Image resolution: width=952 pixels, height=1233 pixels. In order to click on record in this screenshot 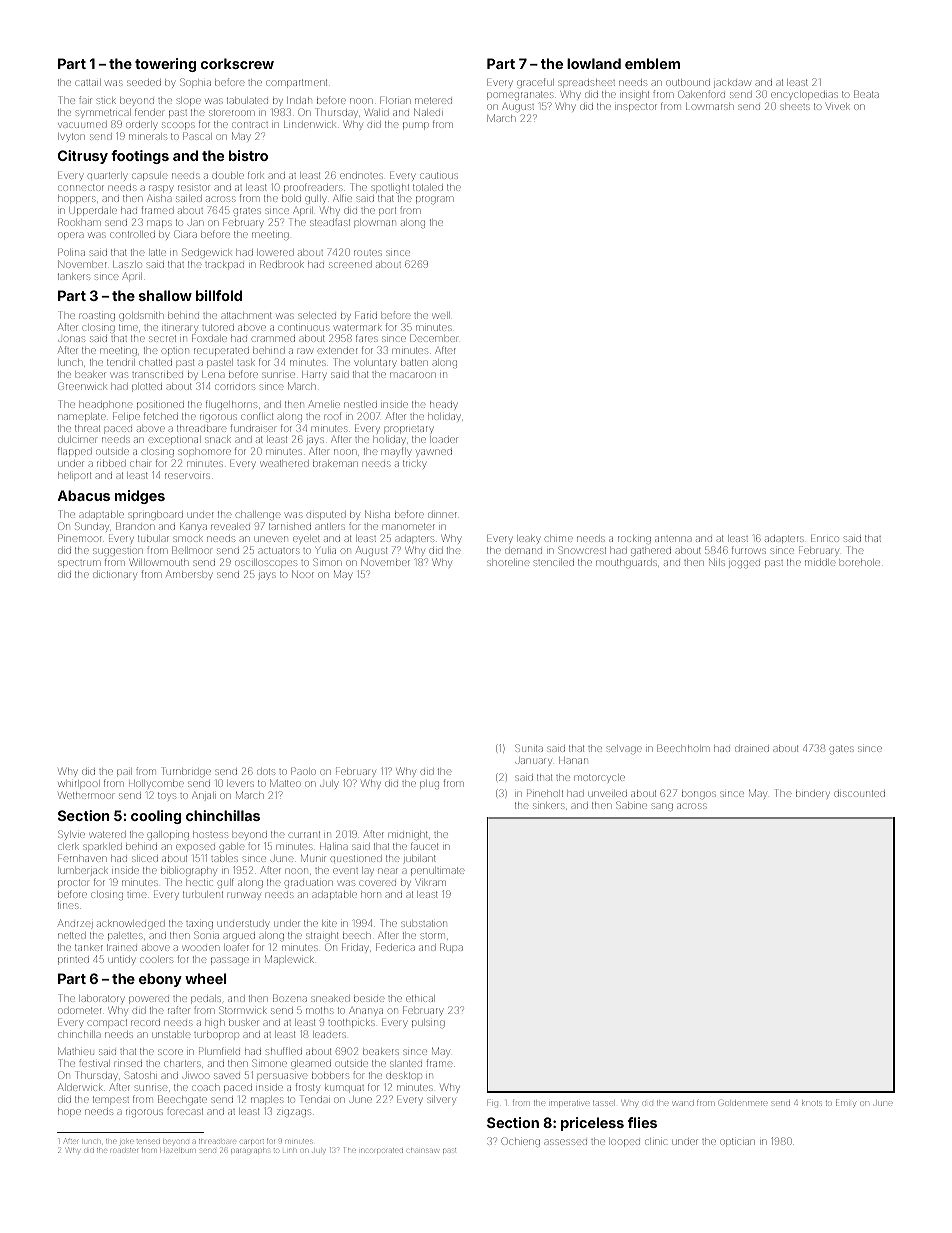, I will do `click(145, 1023)`.
